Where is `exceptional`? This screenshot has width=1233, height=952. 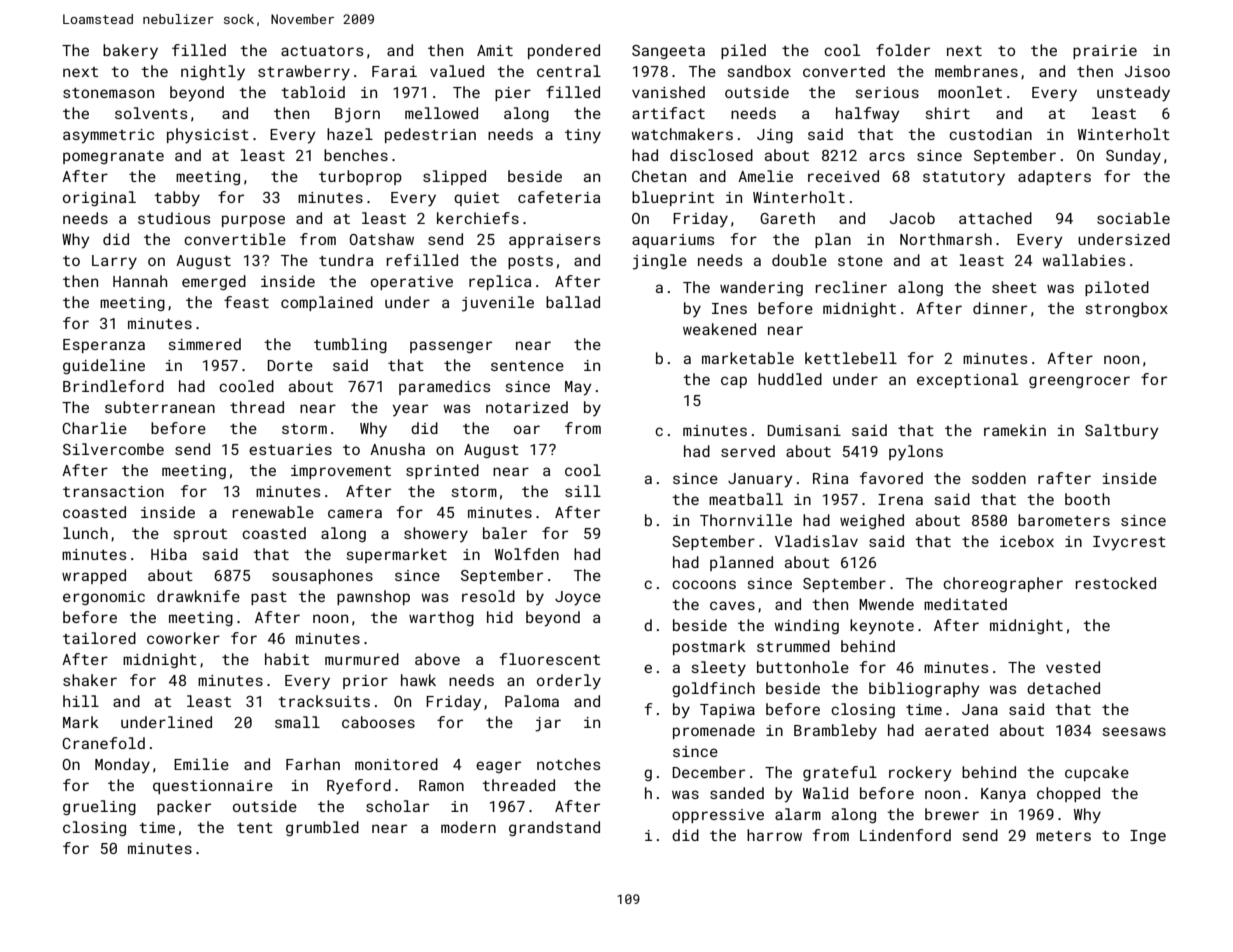
exceptional is located at coordinates (967, 380).
